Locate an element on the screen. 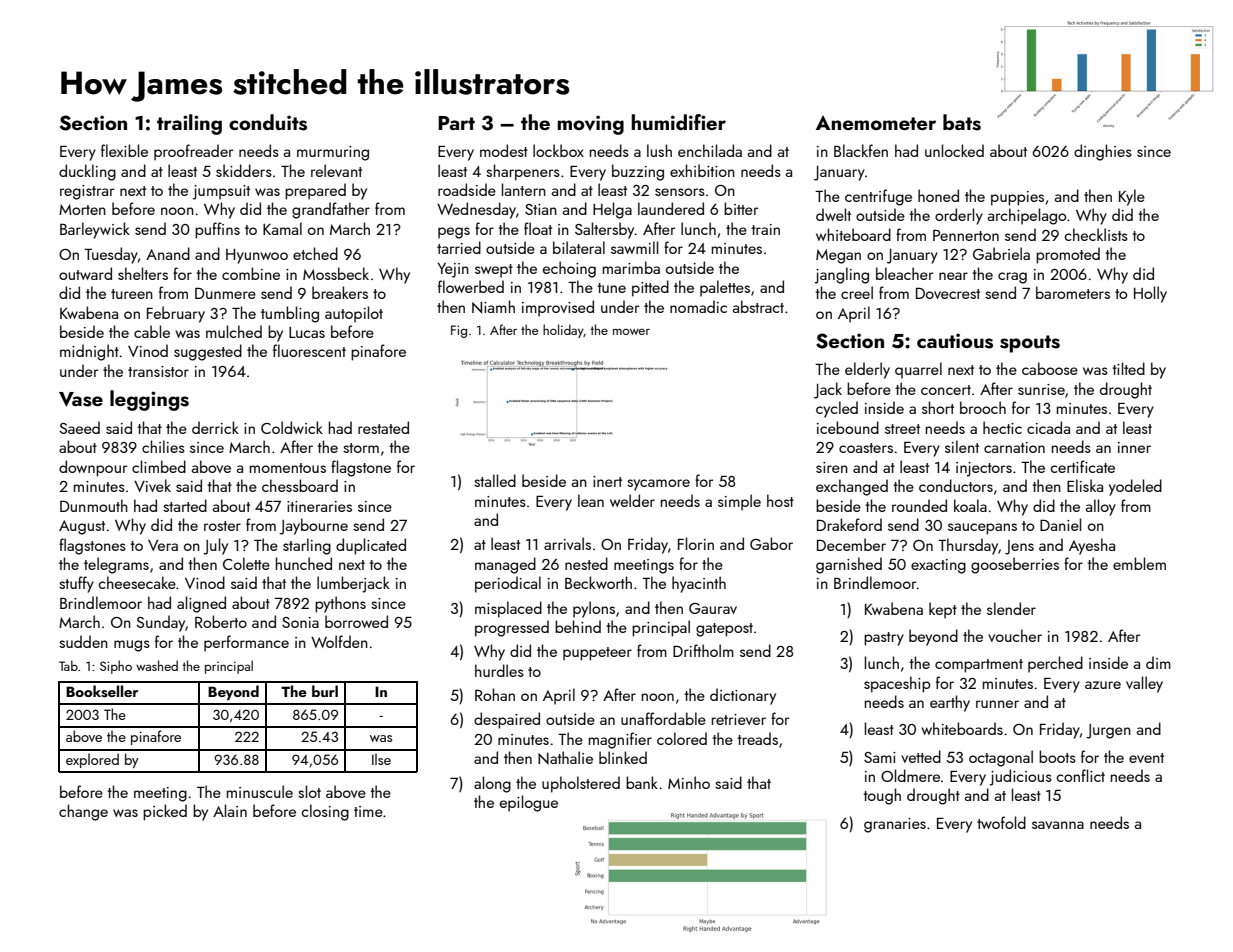  Minho is located at coordinates (689, 782).
